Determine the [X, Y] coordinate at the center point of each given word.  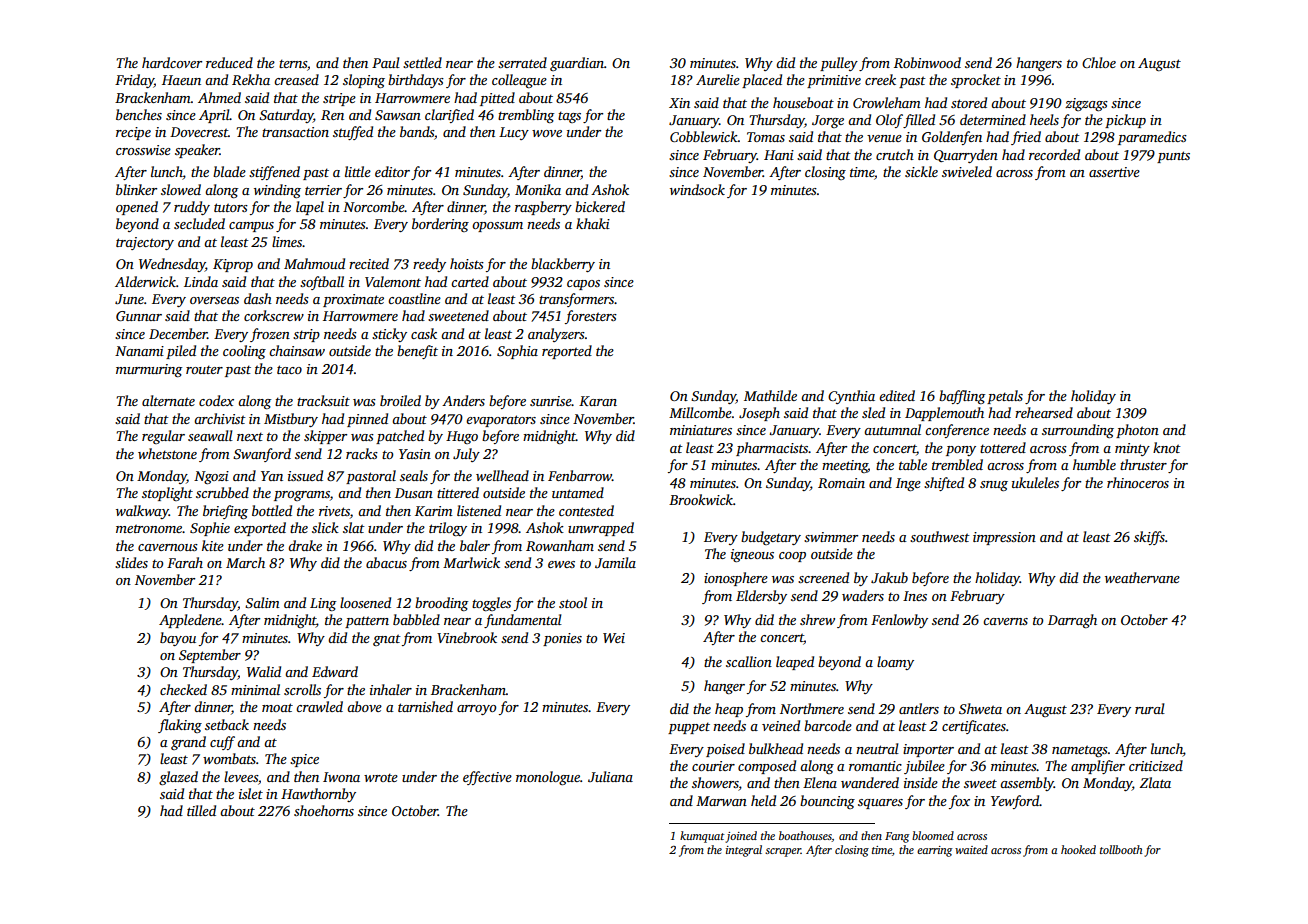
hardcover [172, 62]
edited [897, 395]
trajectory [145, 243]
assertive [1114, 172]
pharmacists [772, 449]
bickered [600, 206]
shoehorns [324, 810]
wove [547, 133]
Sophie [210, 529]
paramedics [1152, 138]
